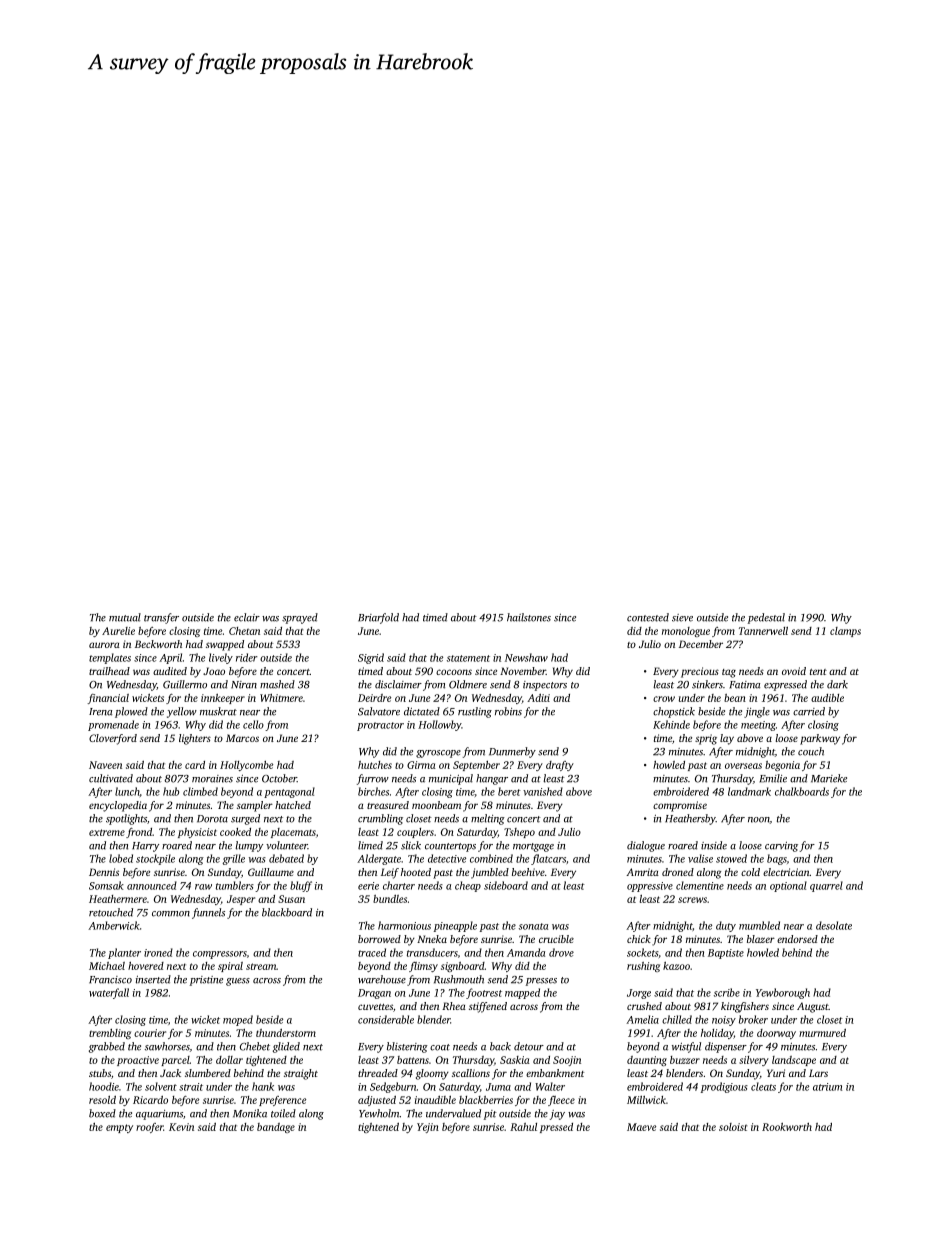  I want to click on aurora, so click(104, 645).
